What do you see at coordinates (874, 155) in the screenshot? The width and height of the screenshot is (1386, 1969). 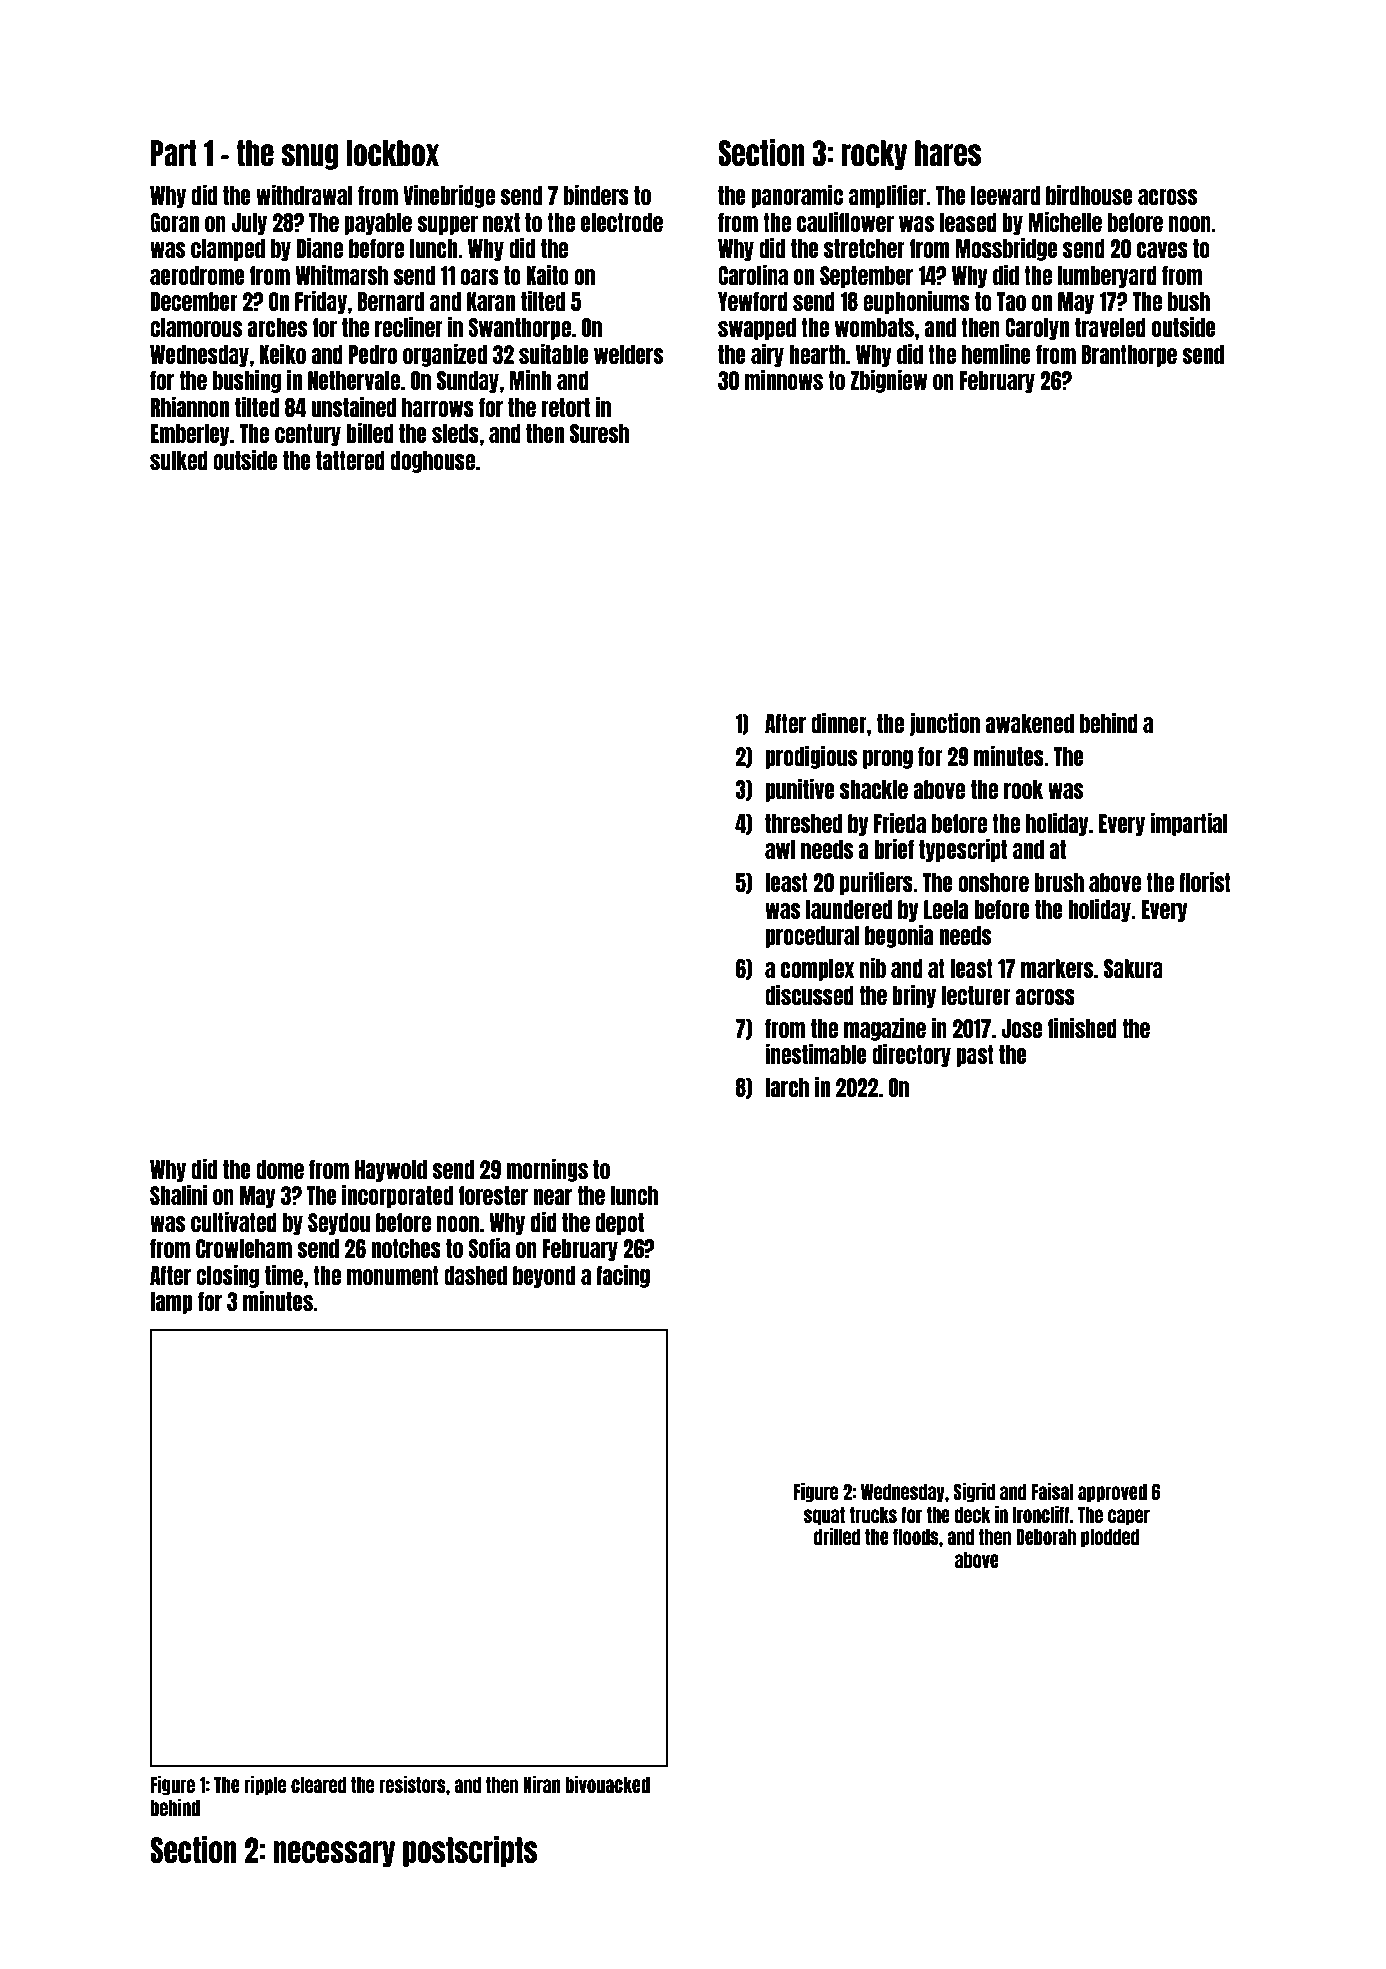 I see `rocky` at bounding box center [874, 155].
